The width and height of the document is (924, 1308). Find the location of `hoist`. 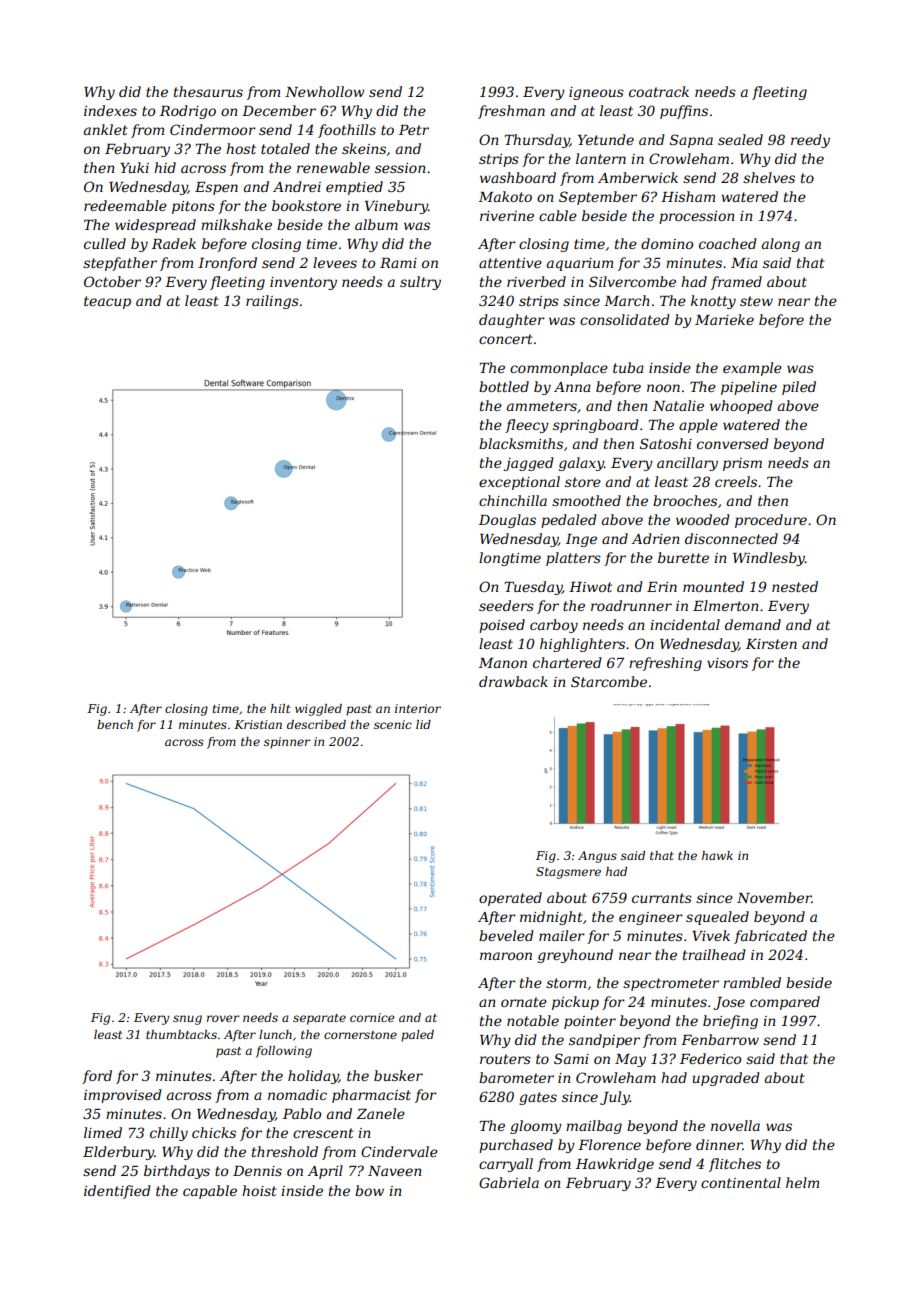

hoist is located at coordinates (259, 1190).
